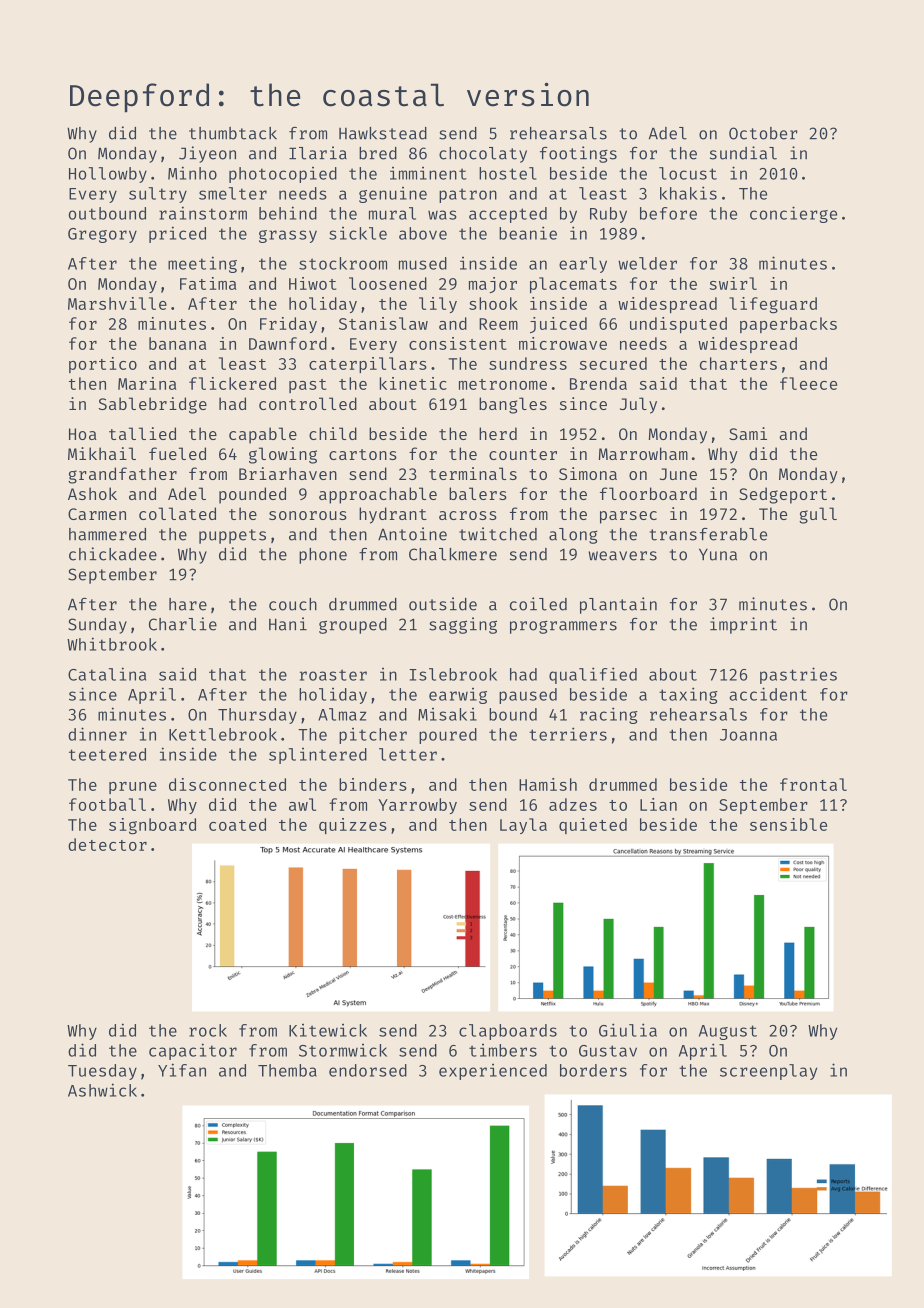 Image resolution: width=924 pixels, height=1308 pixels. I want to click on letter, so click(408, 754).
